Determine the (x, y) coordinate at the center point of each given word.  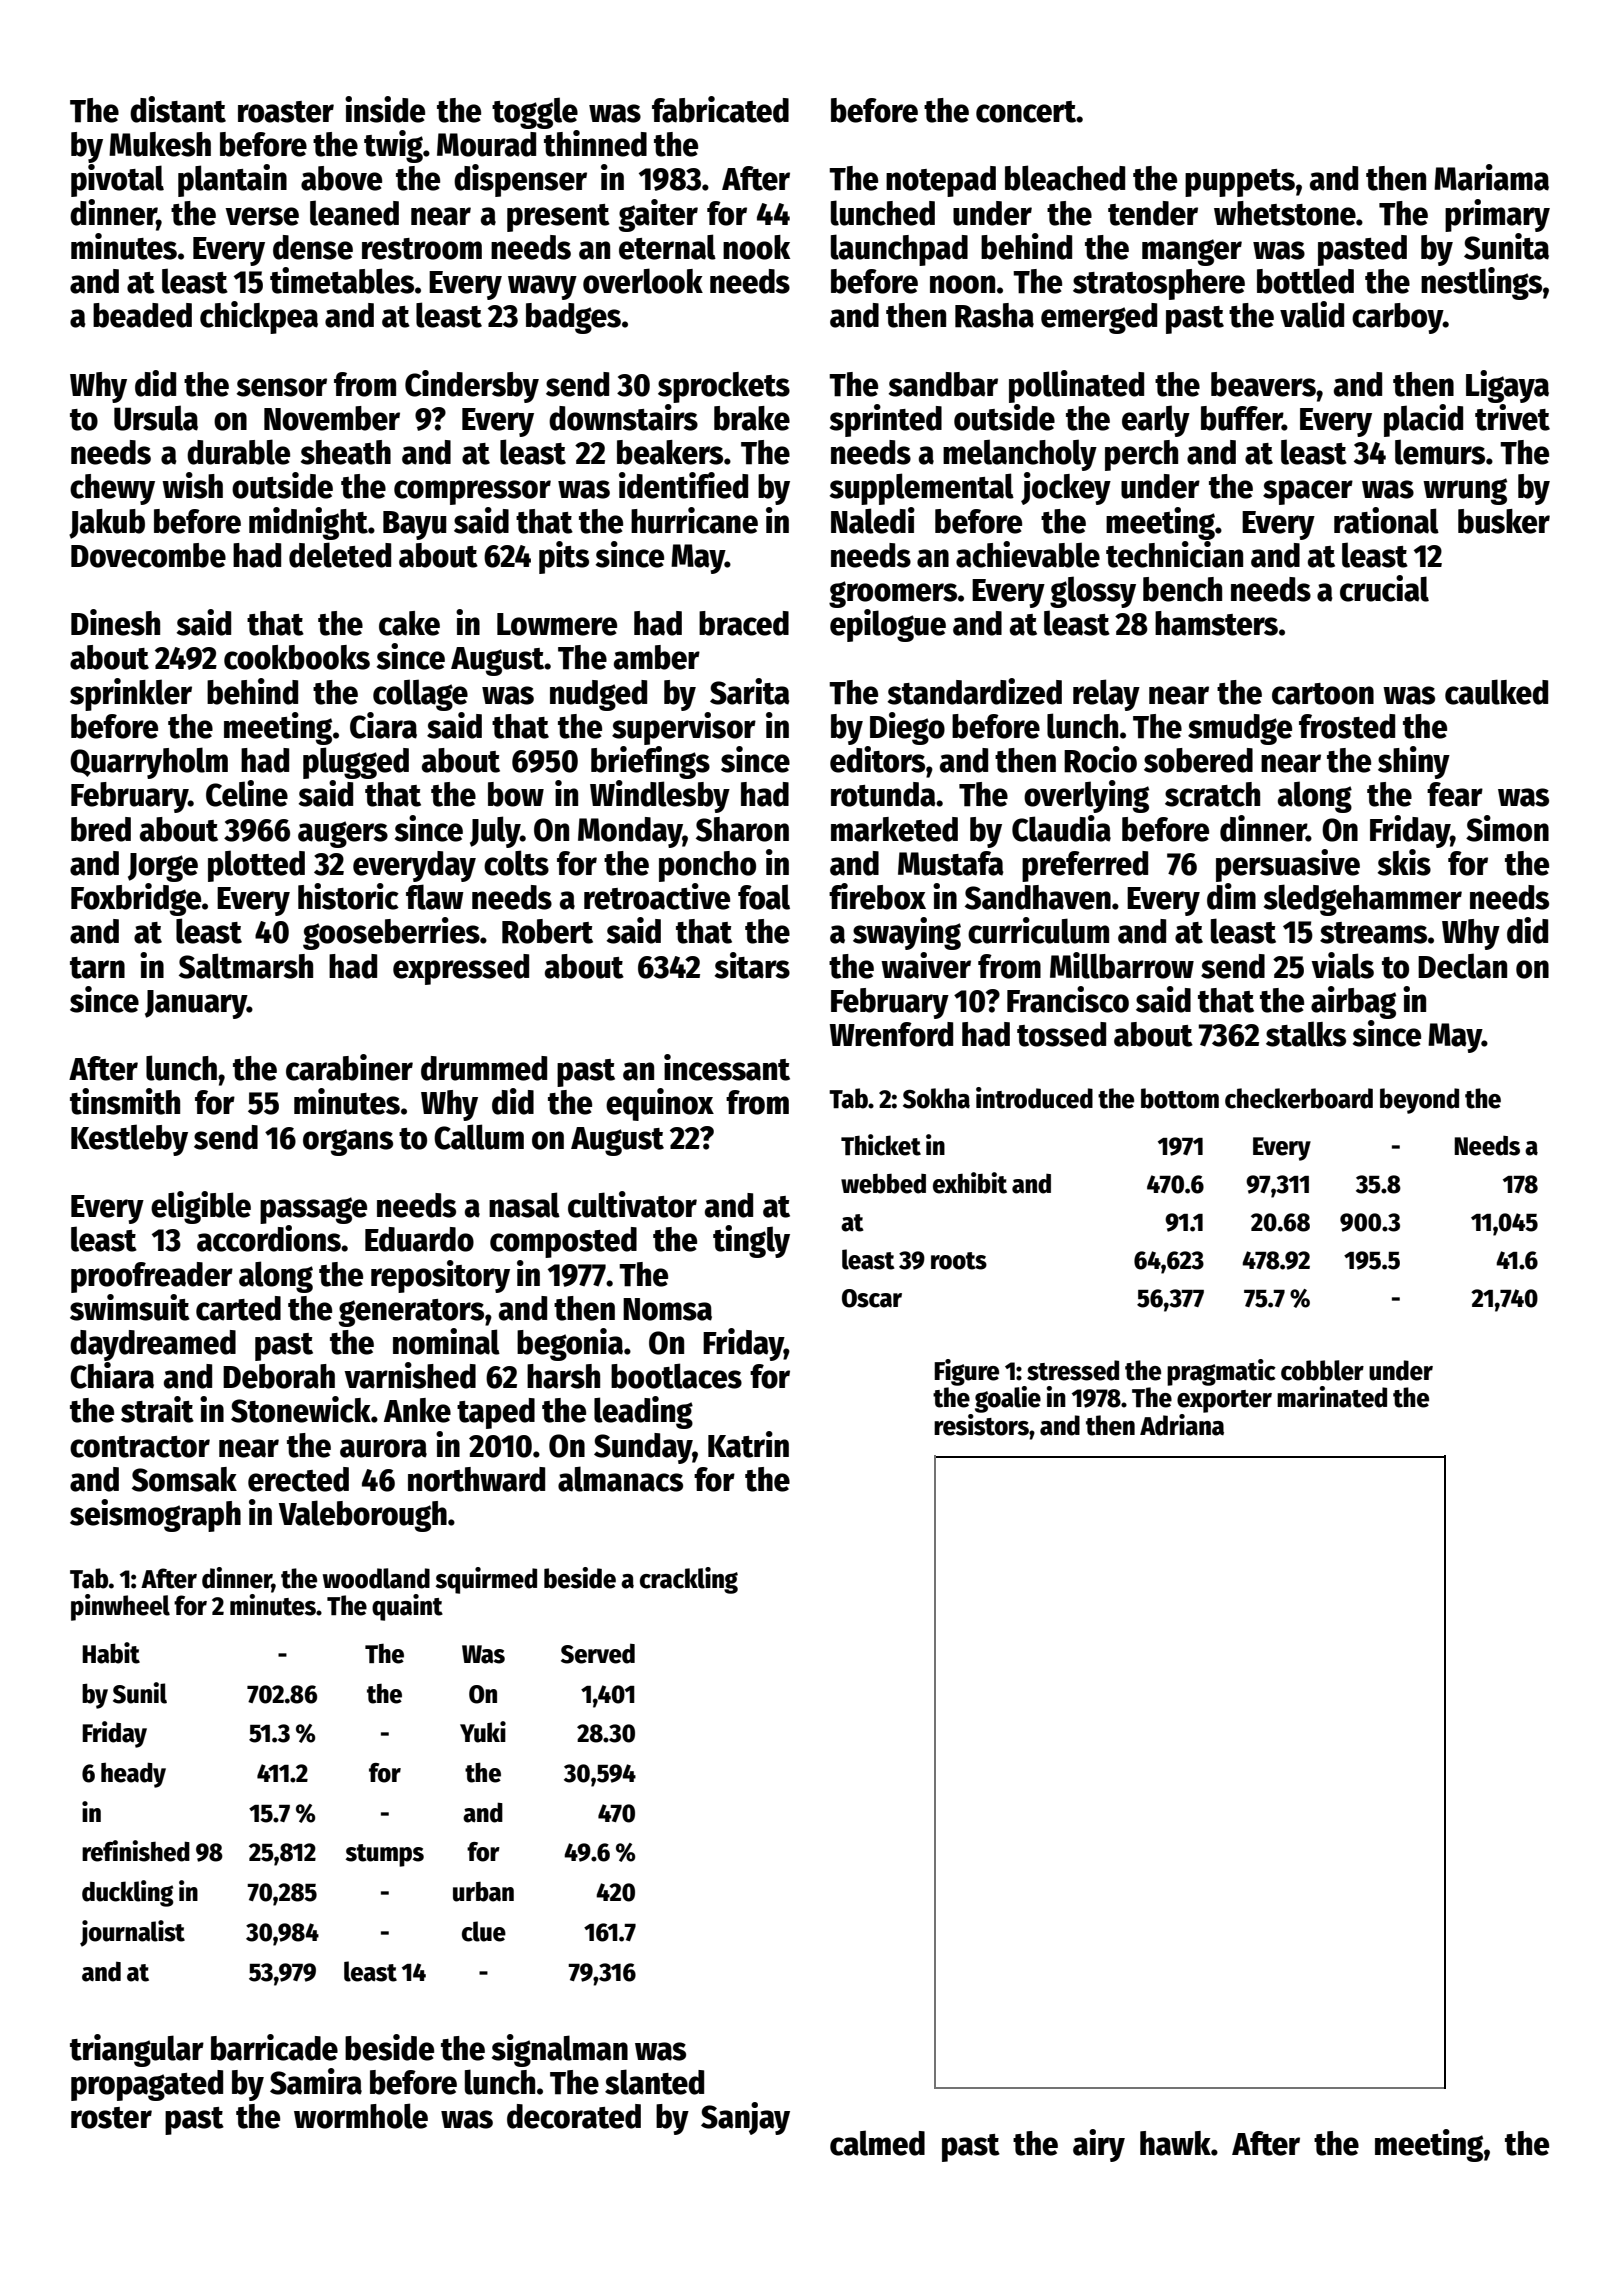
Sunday (643, 1448)
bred (101, 829)
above (341, 178)
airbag (1353, 1002)
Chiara (112, 1375)
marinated (1332, 1397)
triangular (137, 2050)
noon (962, 284)
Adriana (1182, 1425)
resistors (981, 1425)
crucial (1384, 588)
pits (564, 557)
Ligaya (1507, 386)
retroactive (657, 896)
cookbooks (297, 657)
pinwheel (120, 1607)
